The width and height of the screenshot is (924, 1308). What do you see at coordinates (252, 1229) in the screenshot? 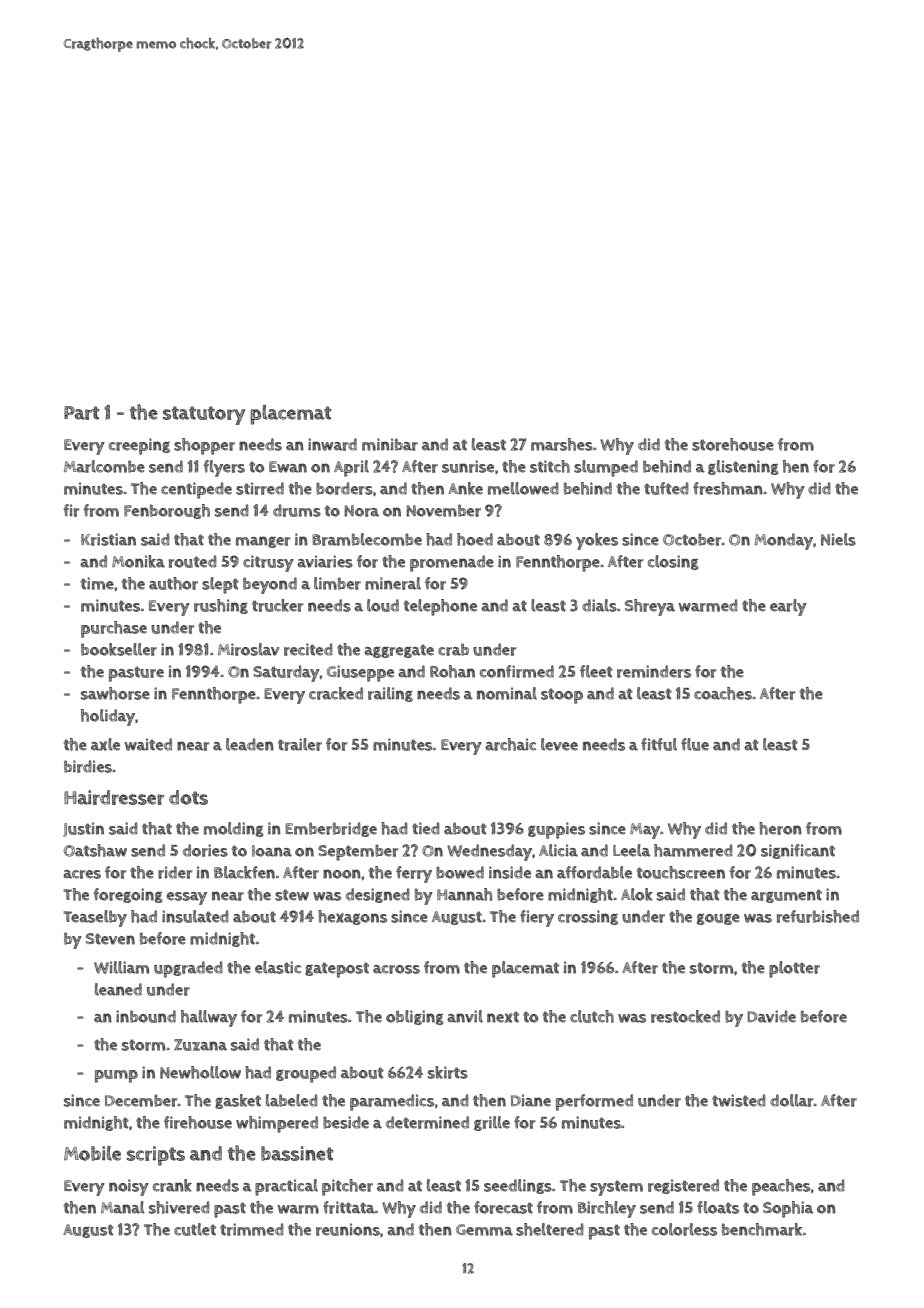
I see `trimmed` at bounding box center [252, 1229].
